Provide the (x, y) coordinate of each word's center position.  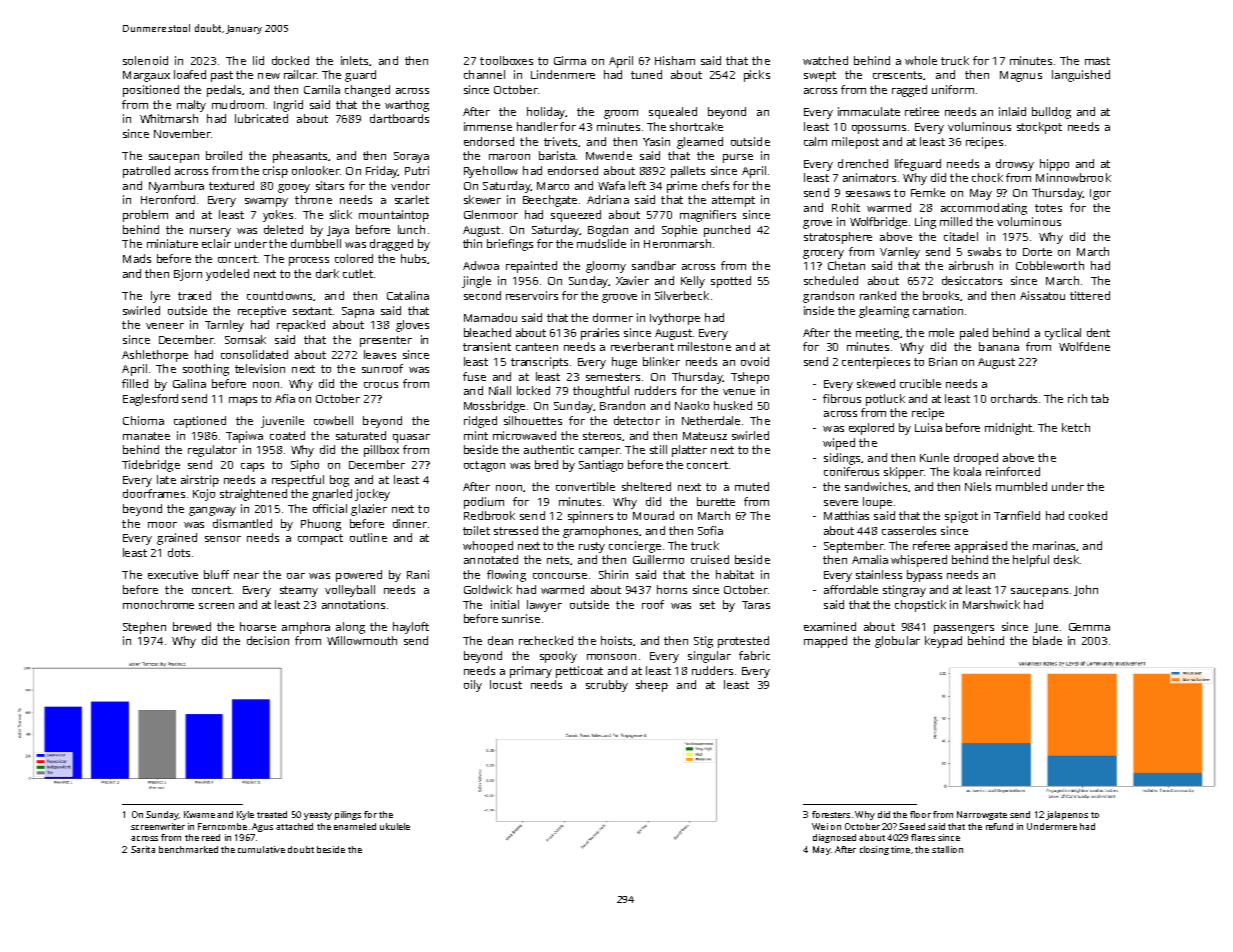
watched (825, 60)
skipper (904, 473)
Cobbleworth (1050, 265)
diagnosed (834, 838)
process (309, 261)
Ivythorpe (675, 319)
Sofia (710, 530)
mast (1097, 61)
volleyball (350, 591)
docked (290, 60)
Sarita (143, 849)
